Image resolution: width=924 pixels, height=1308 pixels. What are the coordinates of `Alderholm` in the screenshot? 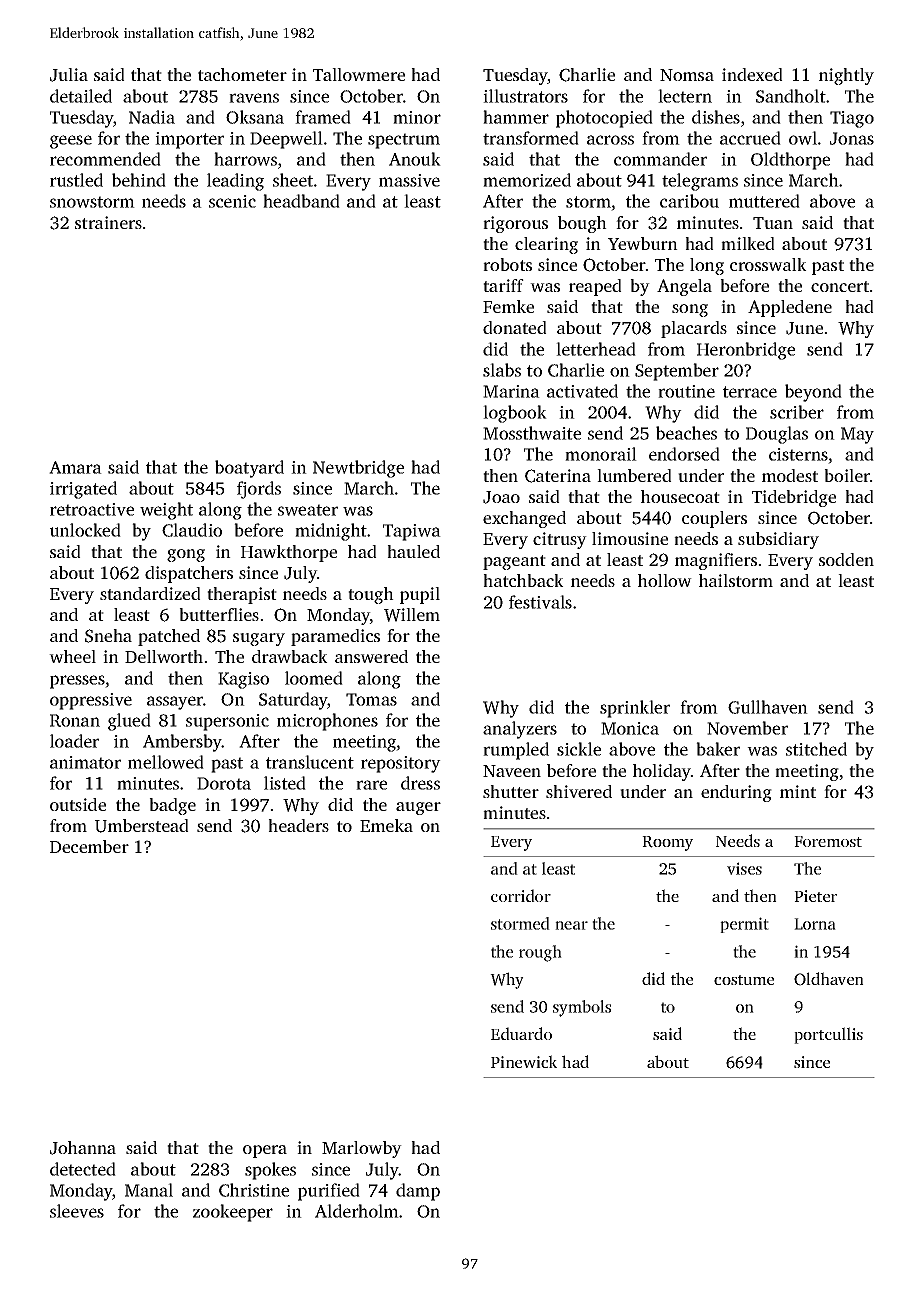 It's located at (357, 1211).
